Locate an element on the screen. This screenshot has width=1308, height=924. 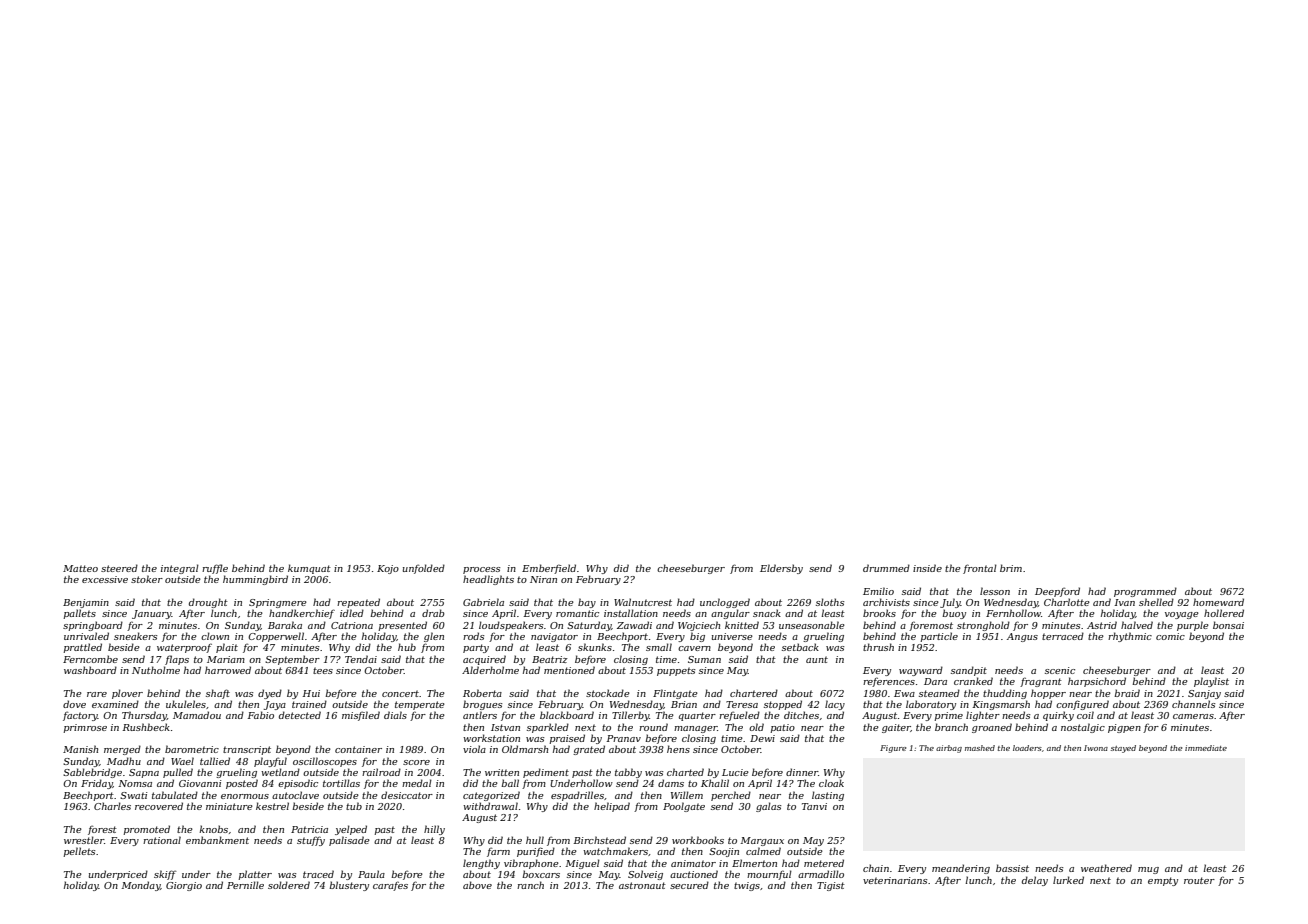
cloak is located at coordinates (831, 783).
